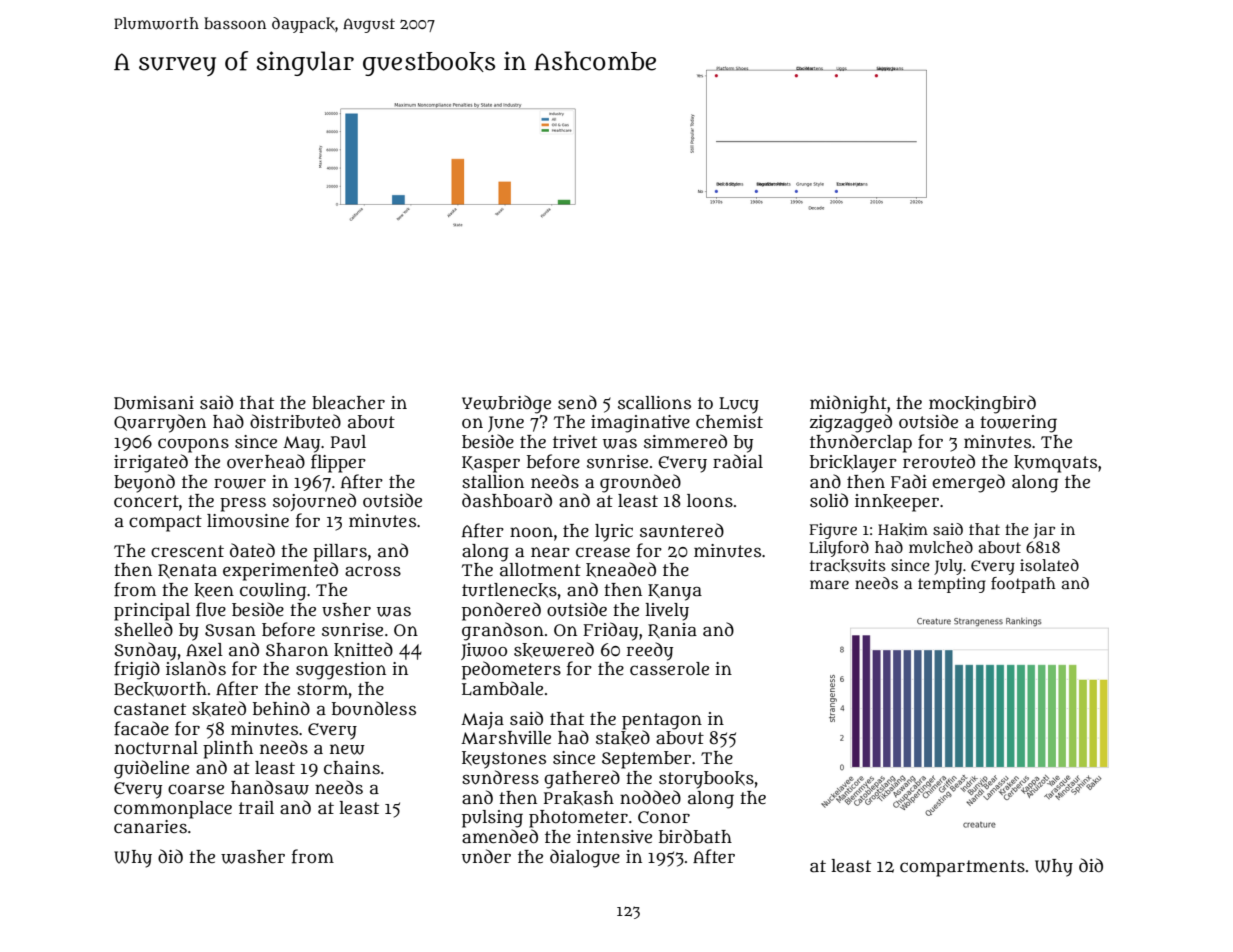  What do you see at coordinates (654, 403) in the screenshot?
I see `scallions` at bounding box center [654, 403].
